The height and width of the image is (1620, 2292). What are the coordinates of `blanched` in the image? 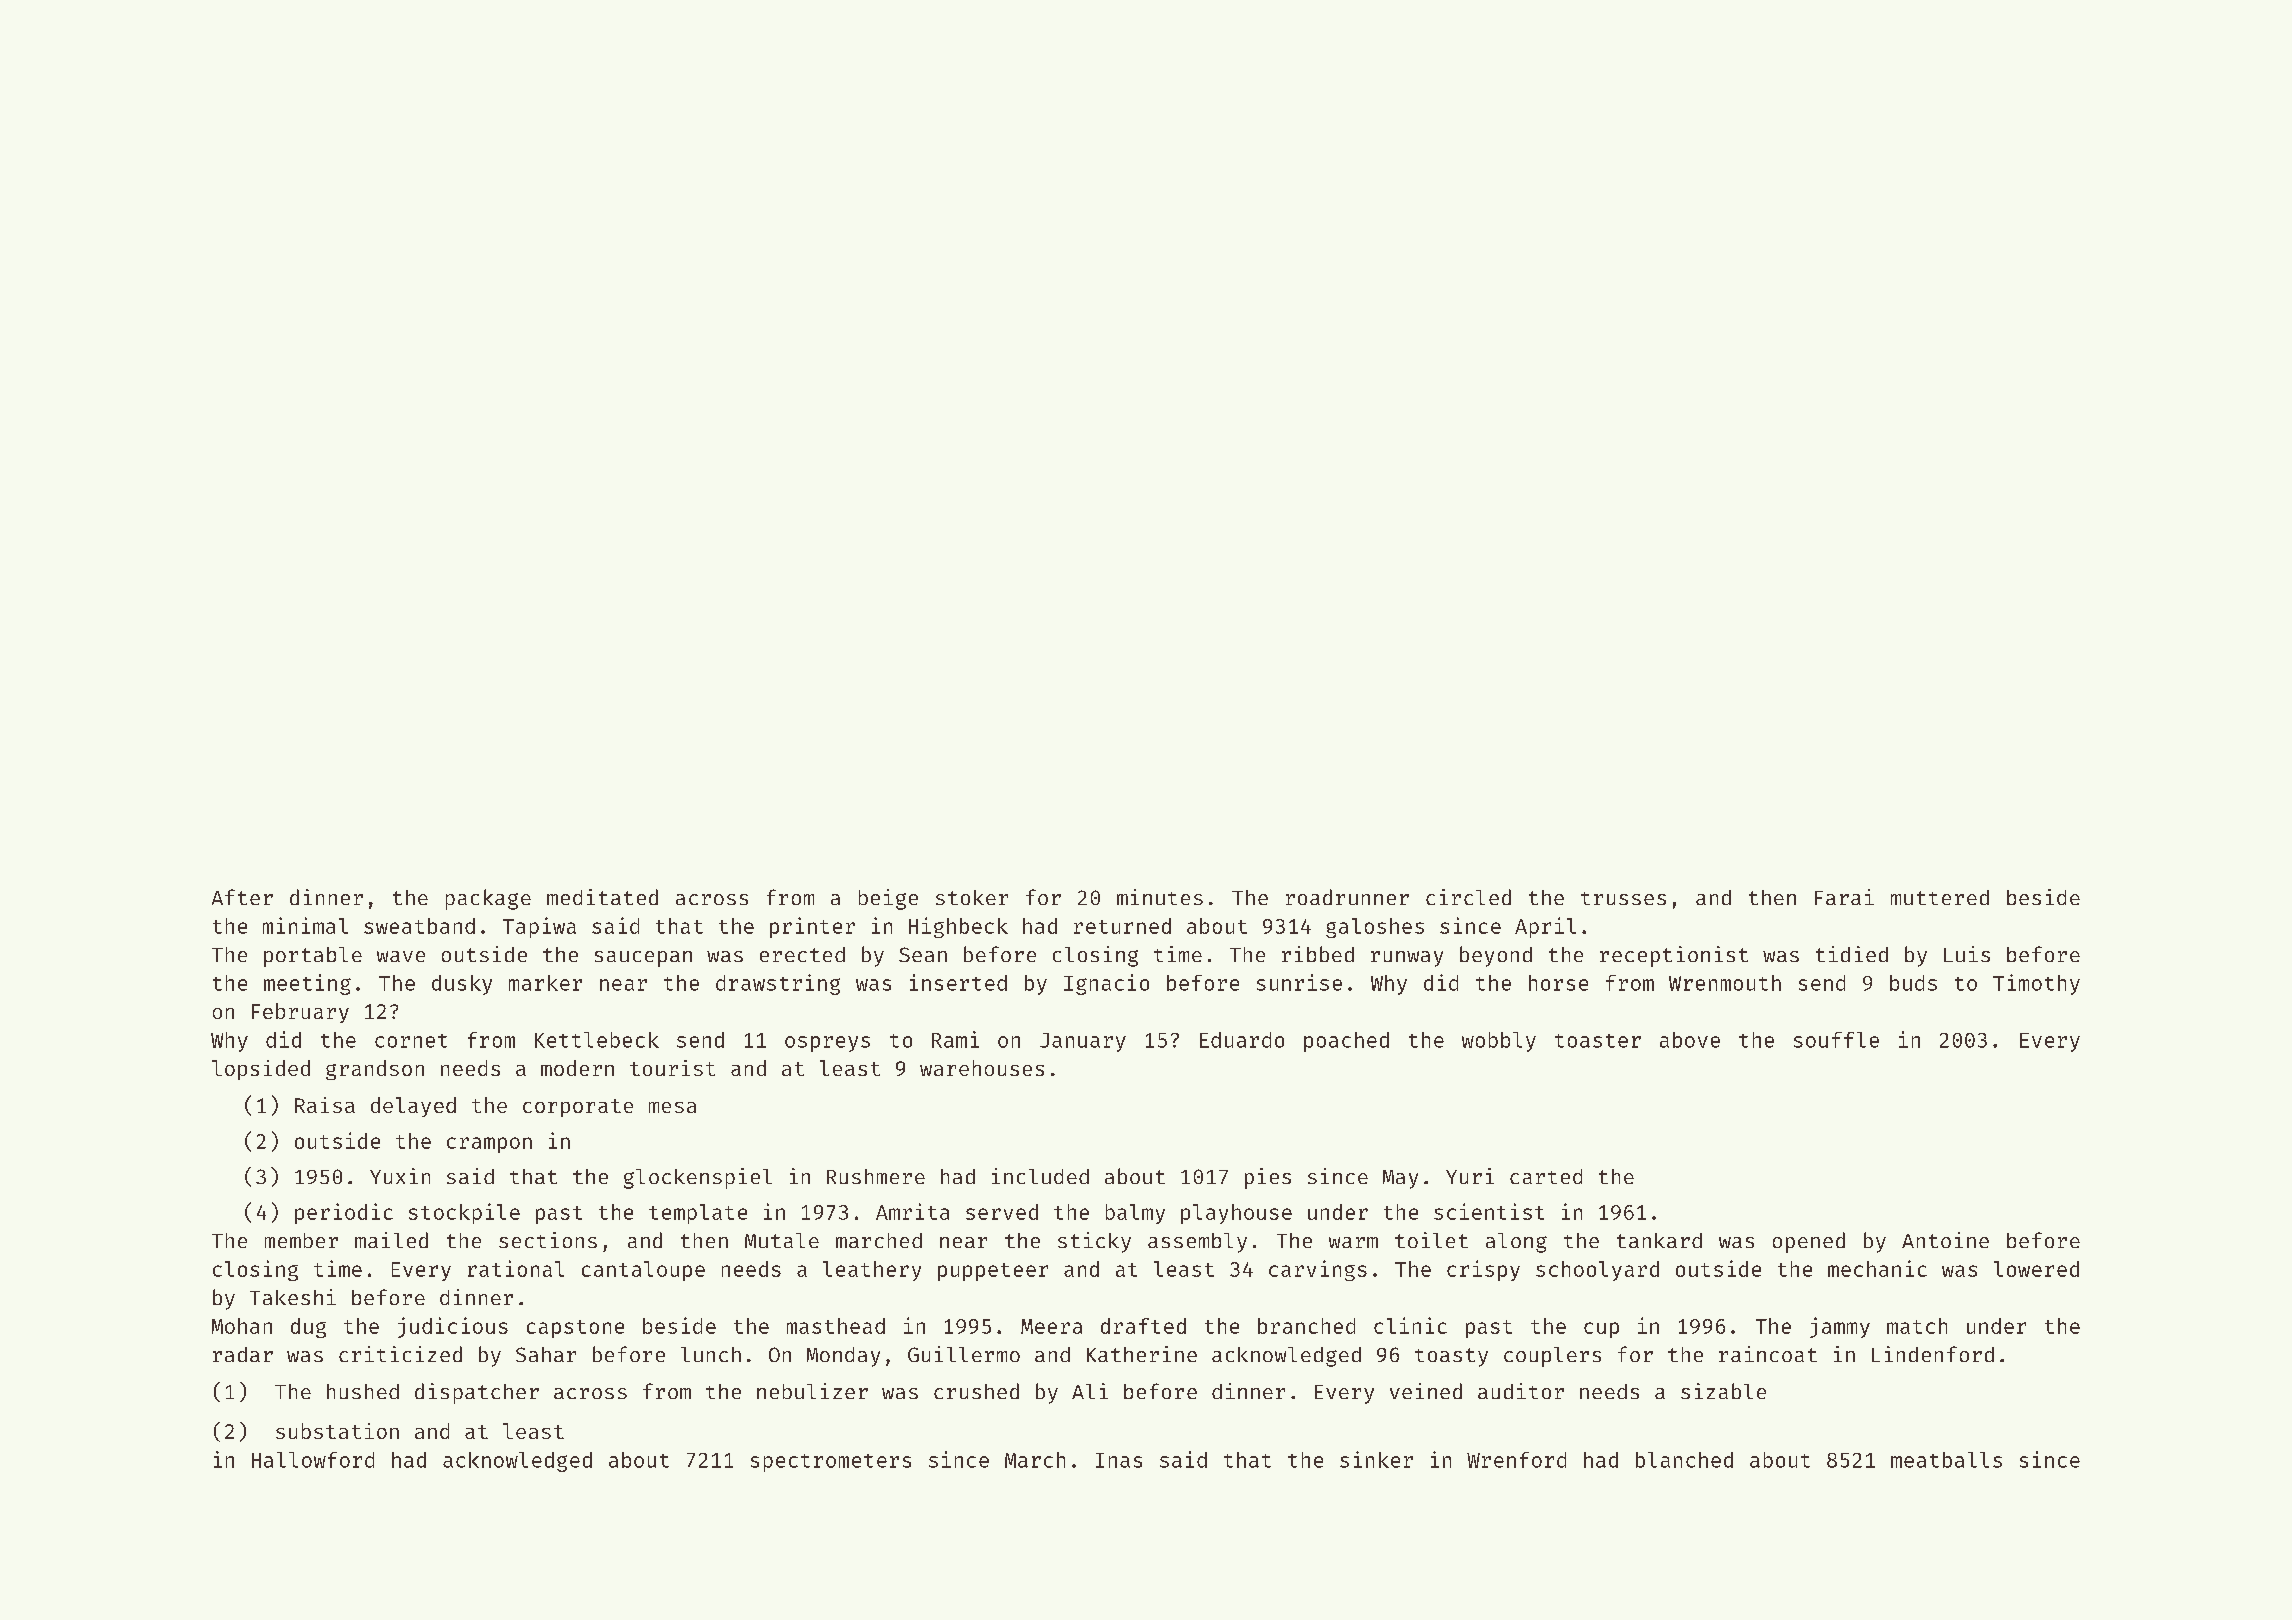 It's located at (1684, 1460).
